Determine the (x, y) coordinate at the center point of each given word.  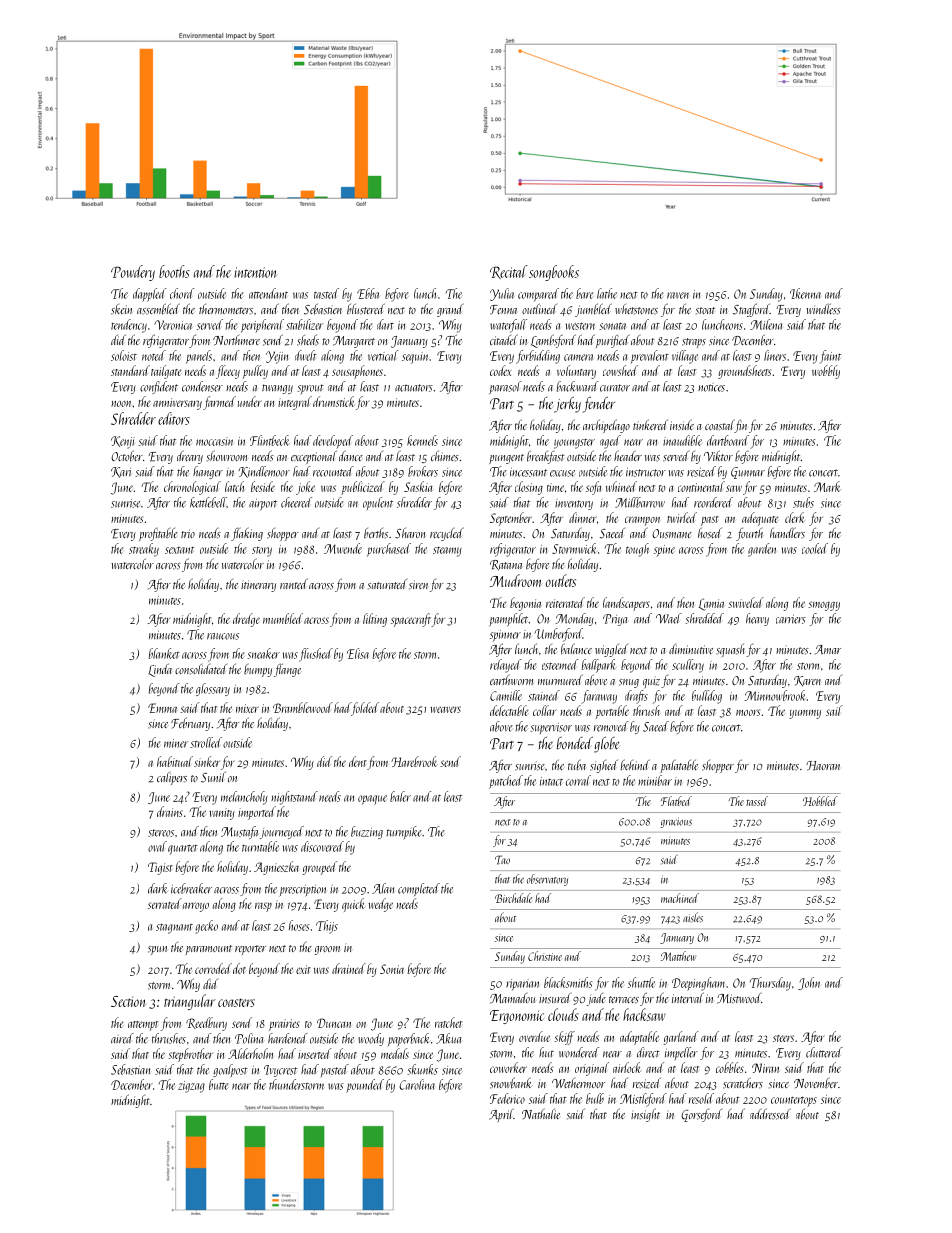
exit (303, 969)
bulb (595, 1098)
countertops (794, 1101)
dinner (583, 517)
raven (678, 295)
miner (176, 743)
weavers (445, 709)
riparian (522, 985)
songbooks (554, 273)
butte (218, 1084)
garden (762, 550)
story (262, 552)
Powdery (133, 273)
